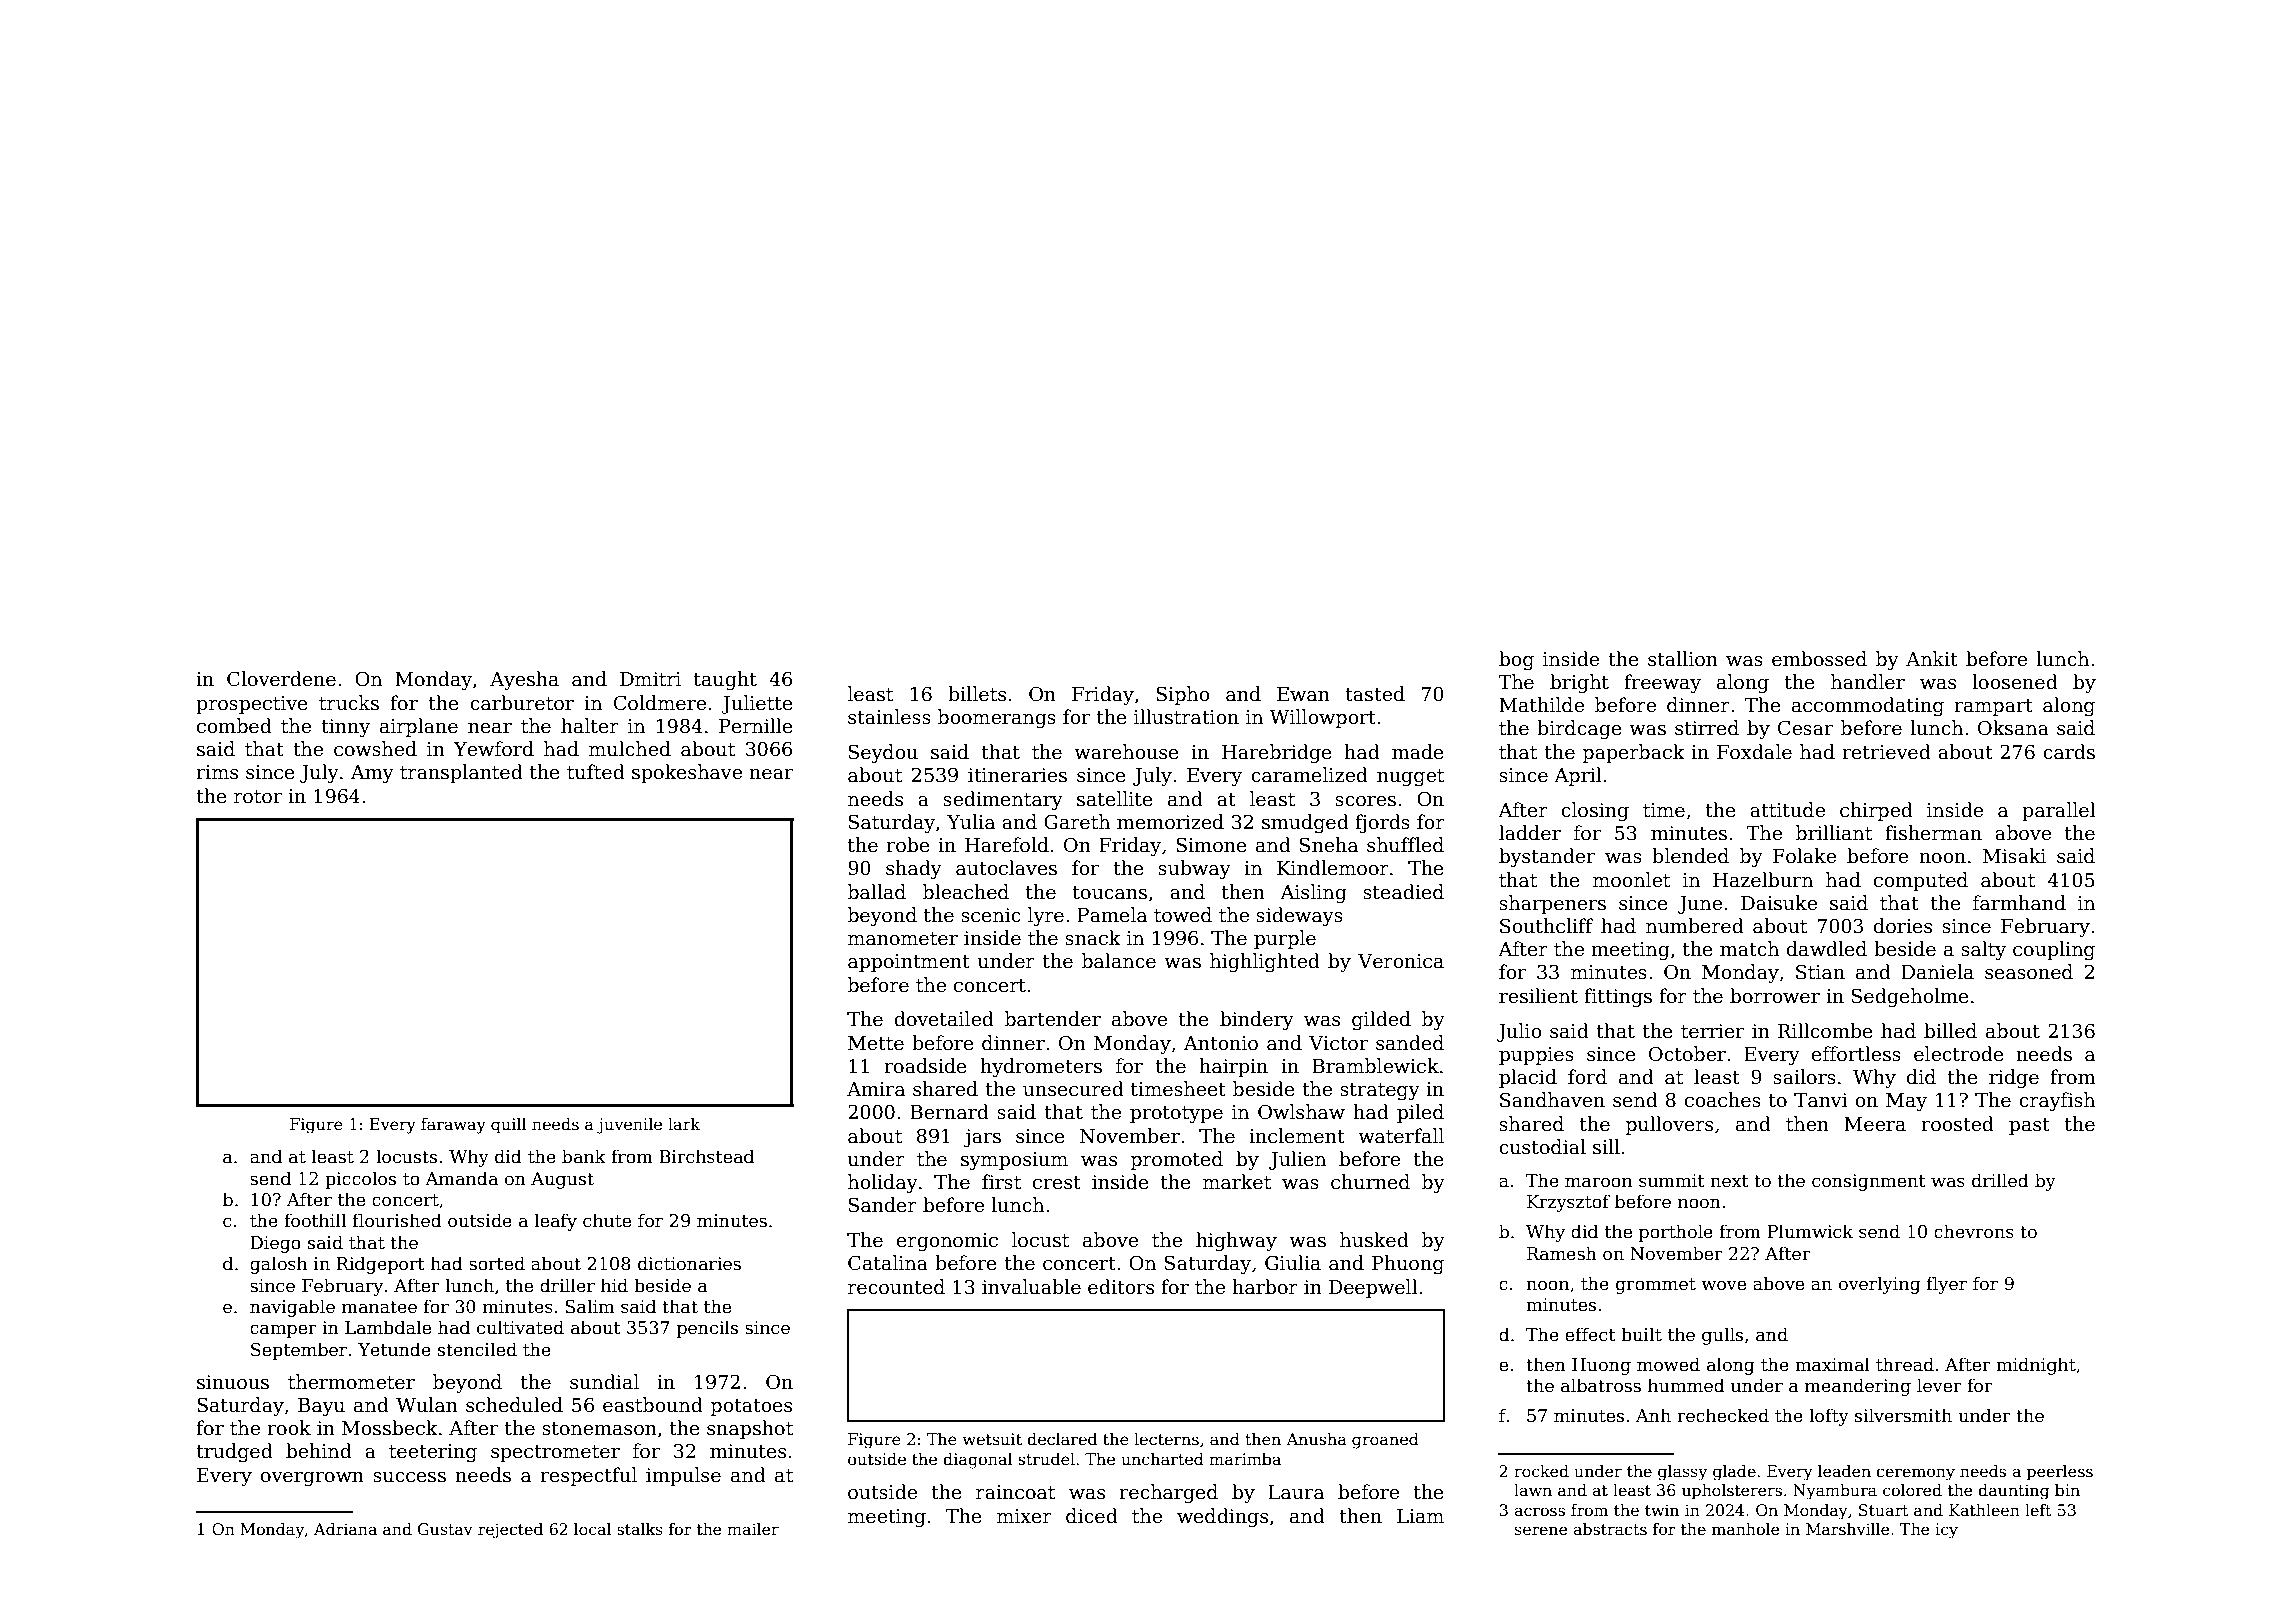 This page has width=2292, height=1620. Describe the element at coordinates (1222, 1517) in the page. I see `weddings` at that location.
